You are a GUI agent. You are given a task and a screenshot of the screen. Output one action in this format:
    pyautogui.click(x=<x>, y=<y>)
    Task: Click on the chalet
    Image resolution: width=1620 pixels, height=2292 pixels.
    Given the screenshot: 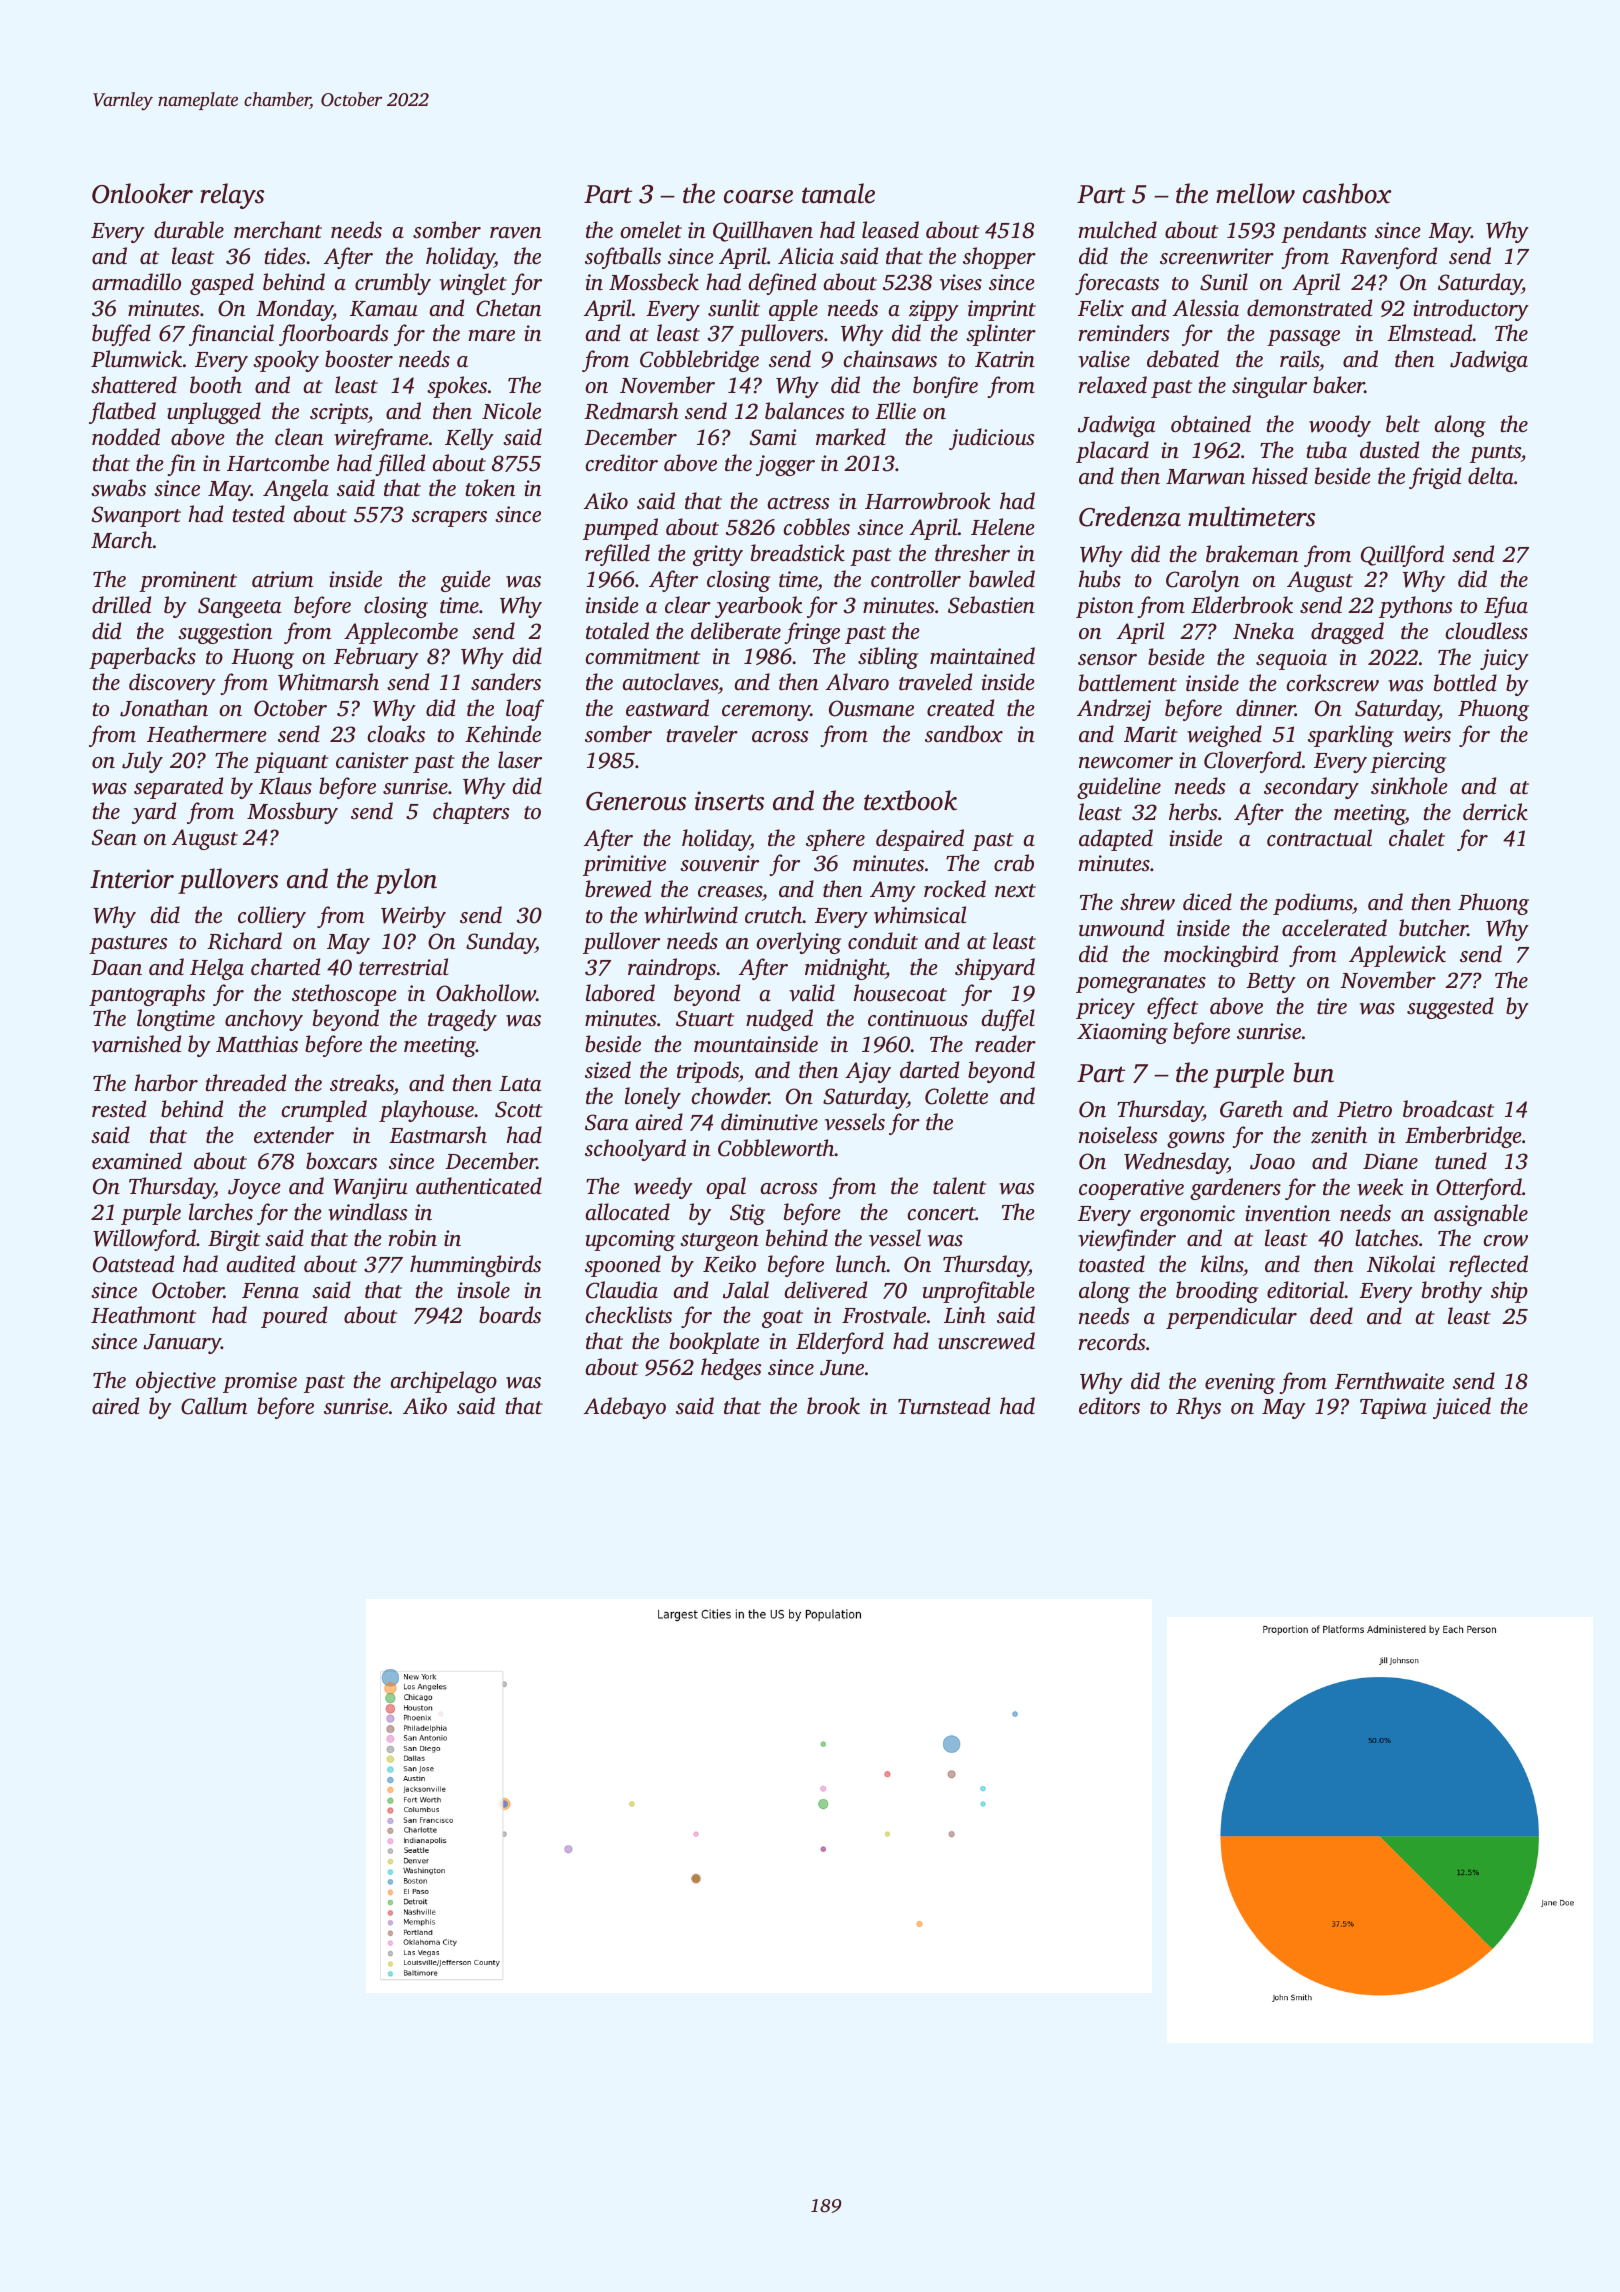 What is the action you would take?
    pyautogui.click(x=1417, y=837)
